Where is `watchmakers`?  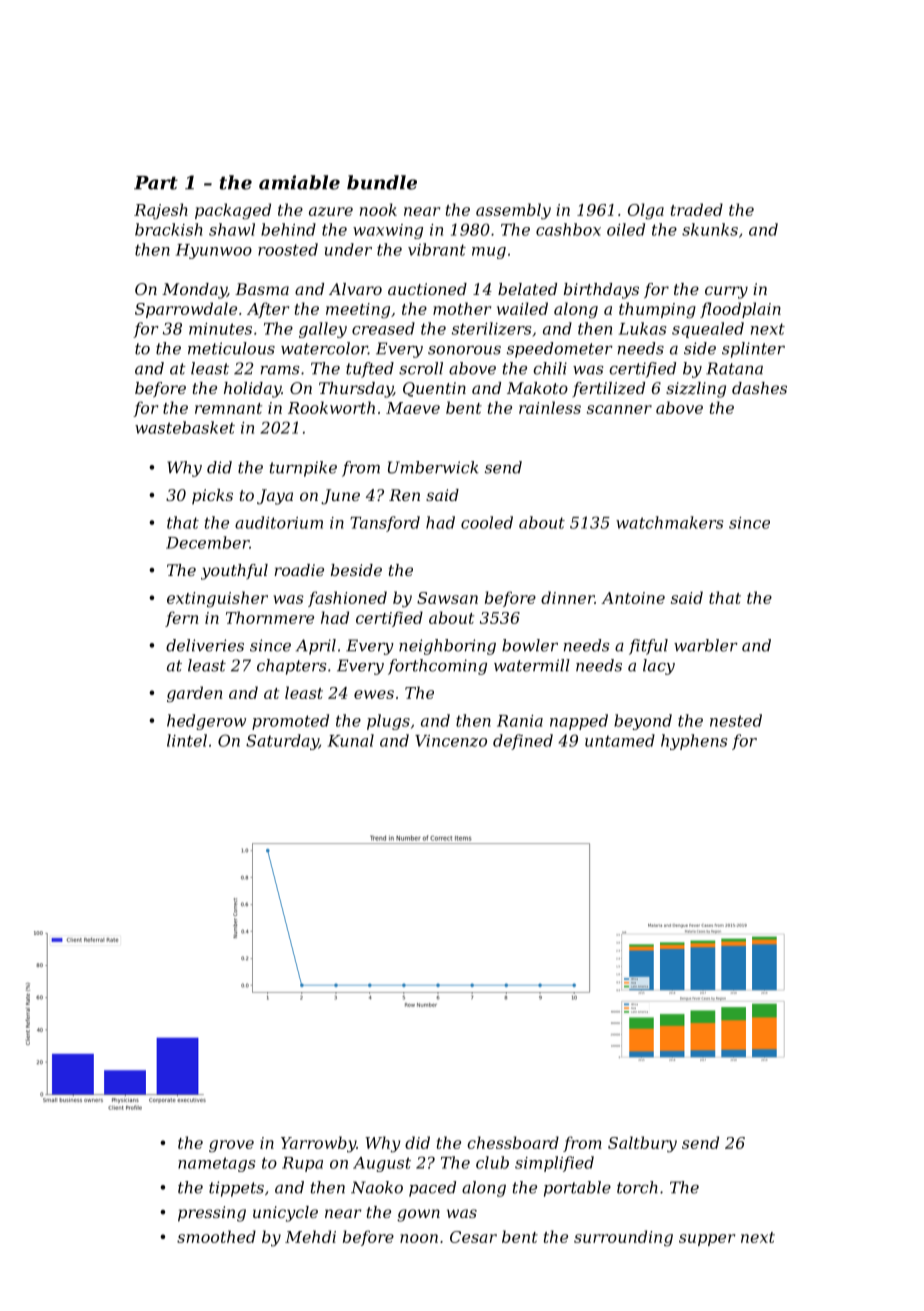
watchmakers is located at coordinates (669, 522).
